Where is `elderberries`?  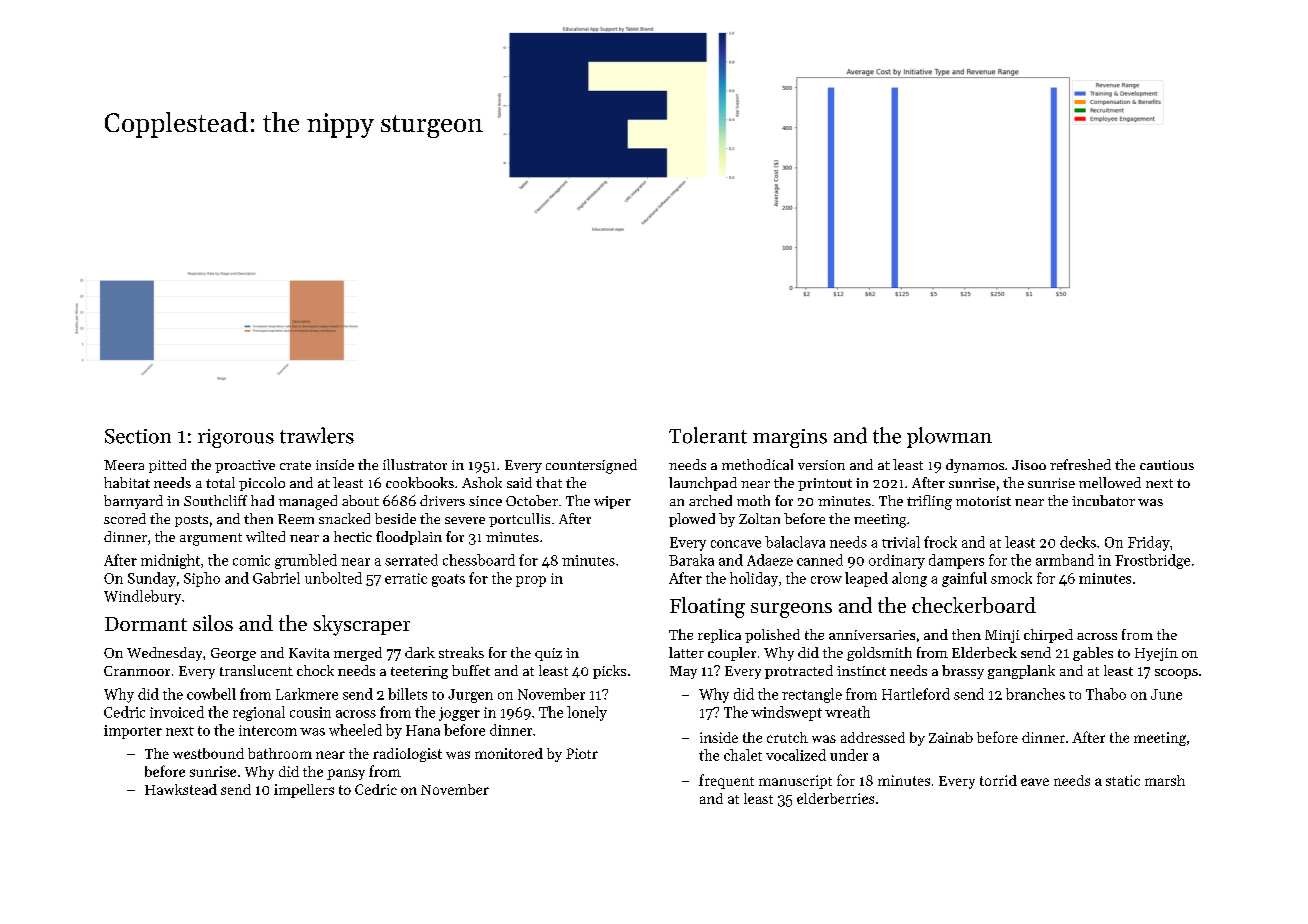
elderberries is located at coordinates (835, 798).
